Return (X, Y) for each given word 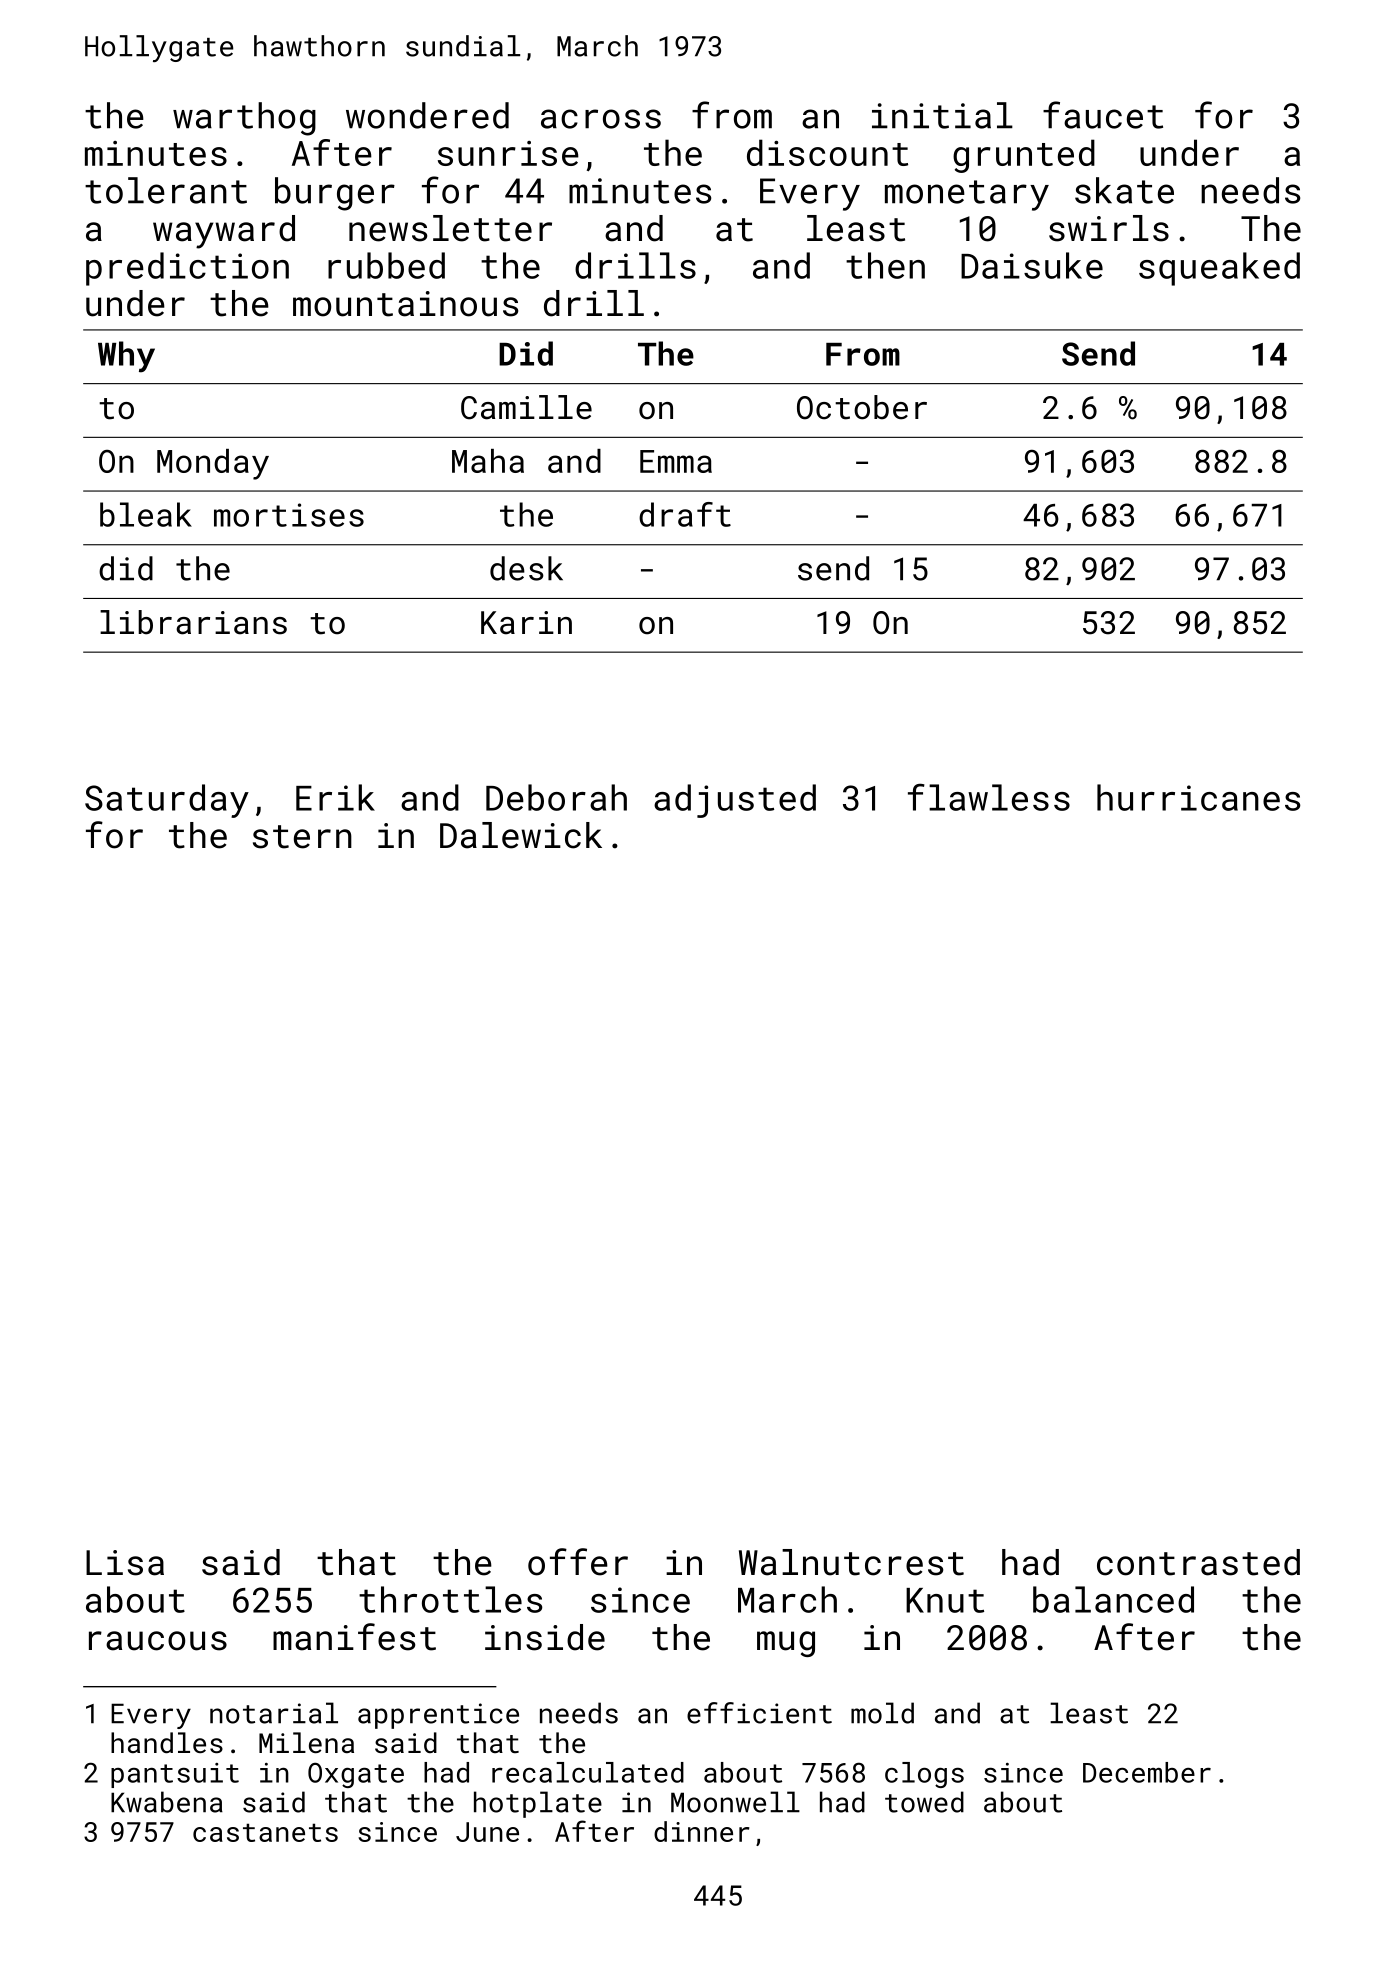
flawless (989, 797)
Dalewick (521, 835)
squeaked (1219, 269)
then (885, 265)
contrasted (1198, 1562)
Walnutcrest (851, 1562)
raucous (158, 1641)
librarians (193, 622)
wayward (224, 232)
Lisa (125, 1563)
